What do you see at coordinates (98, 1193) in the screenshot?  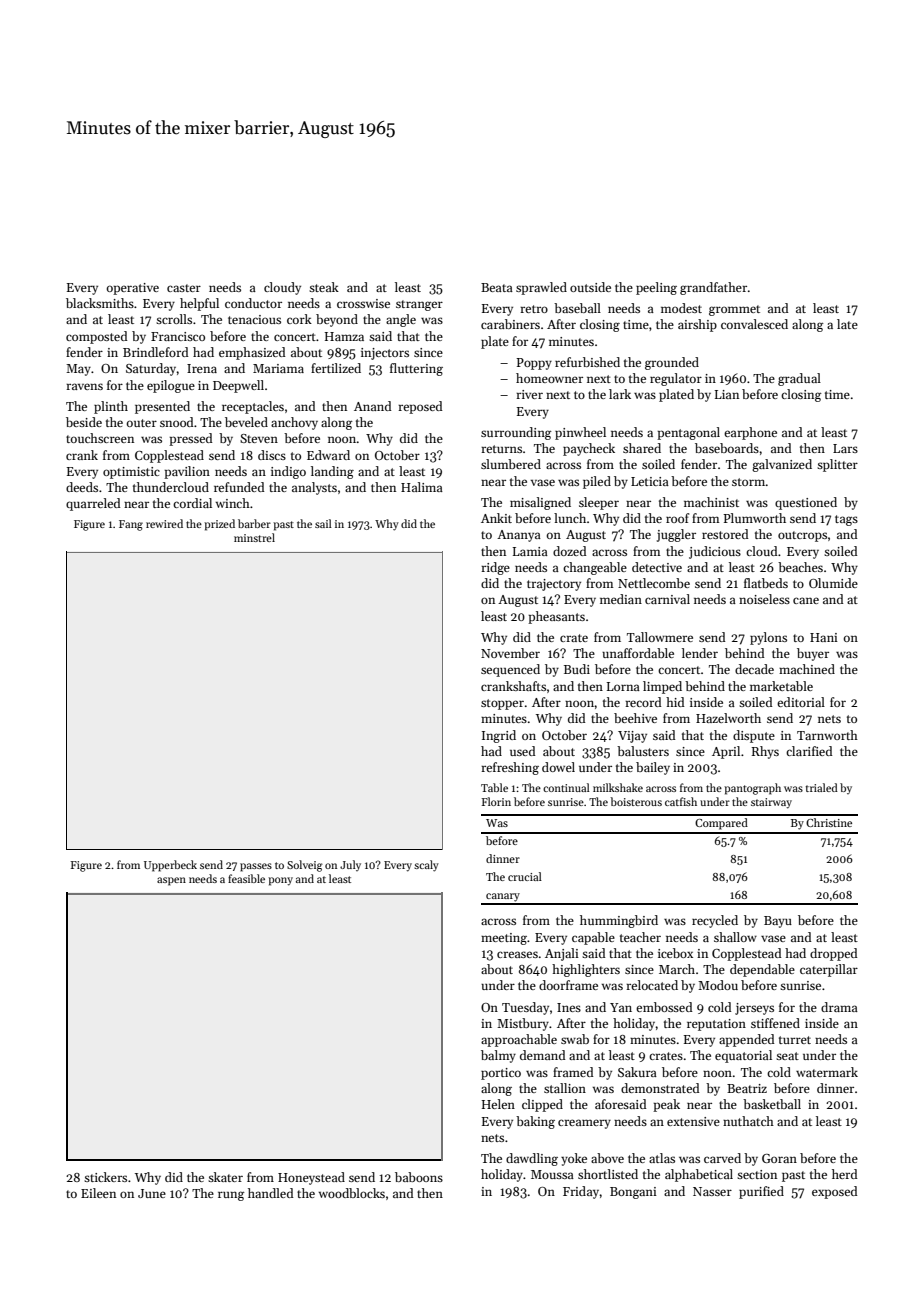 I see `Eileen` at bounding box center [98, 1193].
